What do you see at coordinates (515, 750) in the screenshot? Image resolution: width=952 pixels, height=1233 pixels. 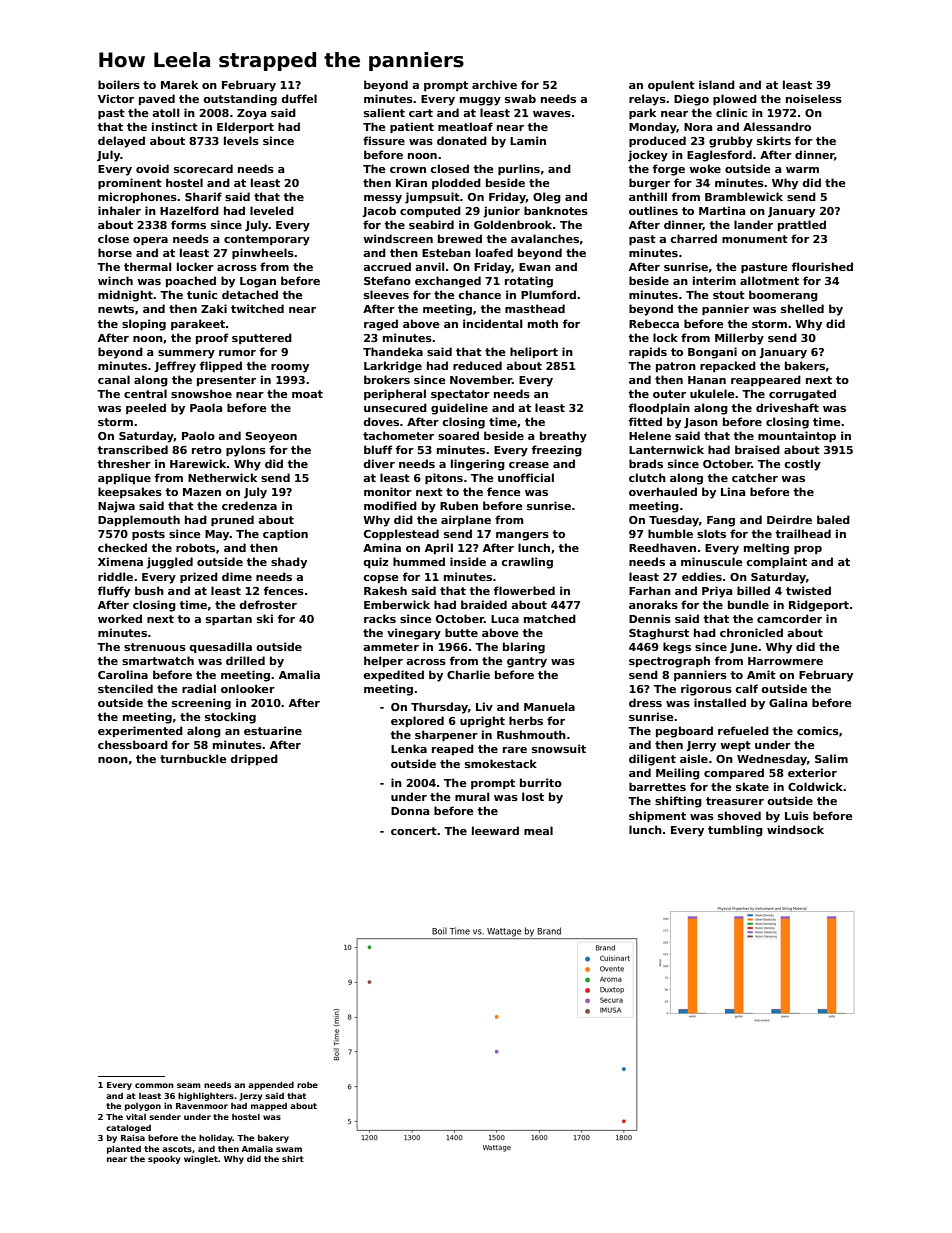 I see `rare` at bounding box center [515, 750].
